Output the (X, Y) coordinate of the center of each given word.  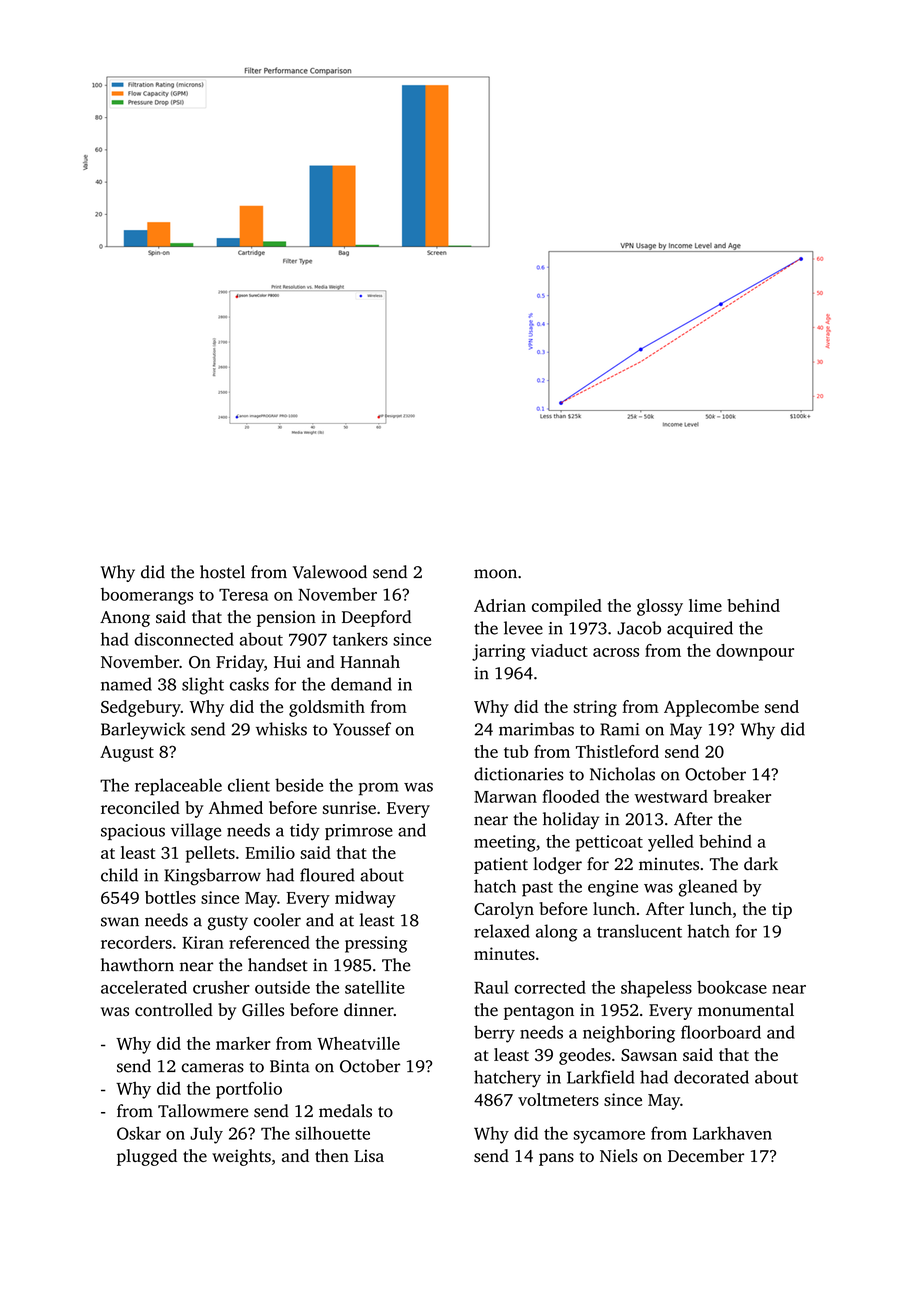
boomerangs (147, 596)
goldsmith (327, 708)
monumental (746, 1009)
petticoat (609, 843)
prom (379, 789)
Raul (491, 987)
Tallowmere (203, 1111)
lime (705, 605)
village (196, 832)
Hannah (370, 661)
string (595, 708)
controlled (174, 1010)
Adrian (500, 605)
